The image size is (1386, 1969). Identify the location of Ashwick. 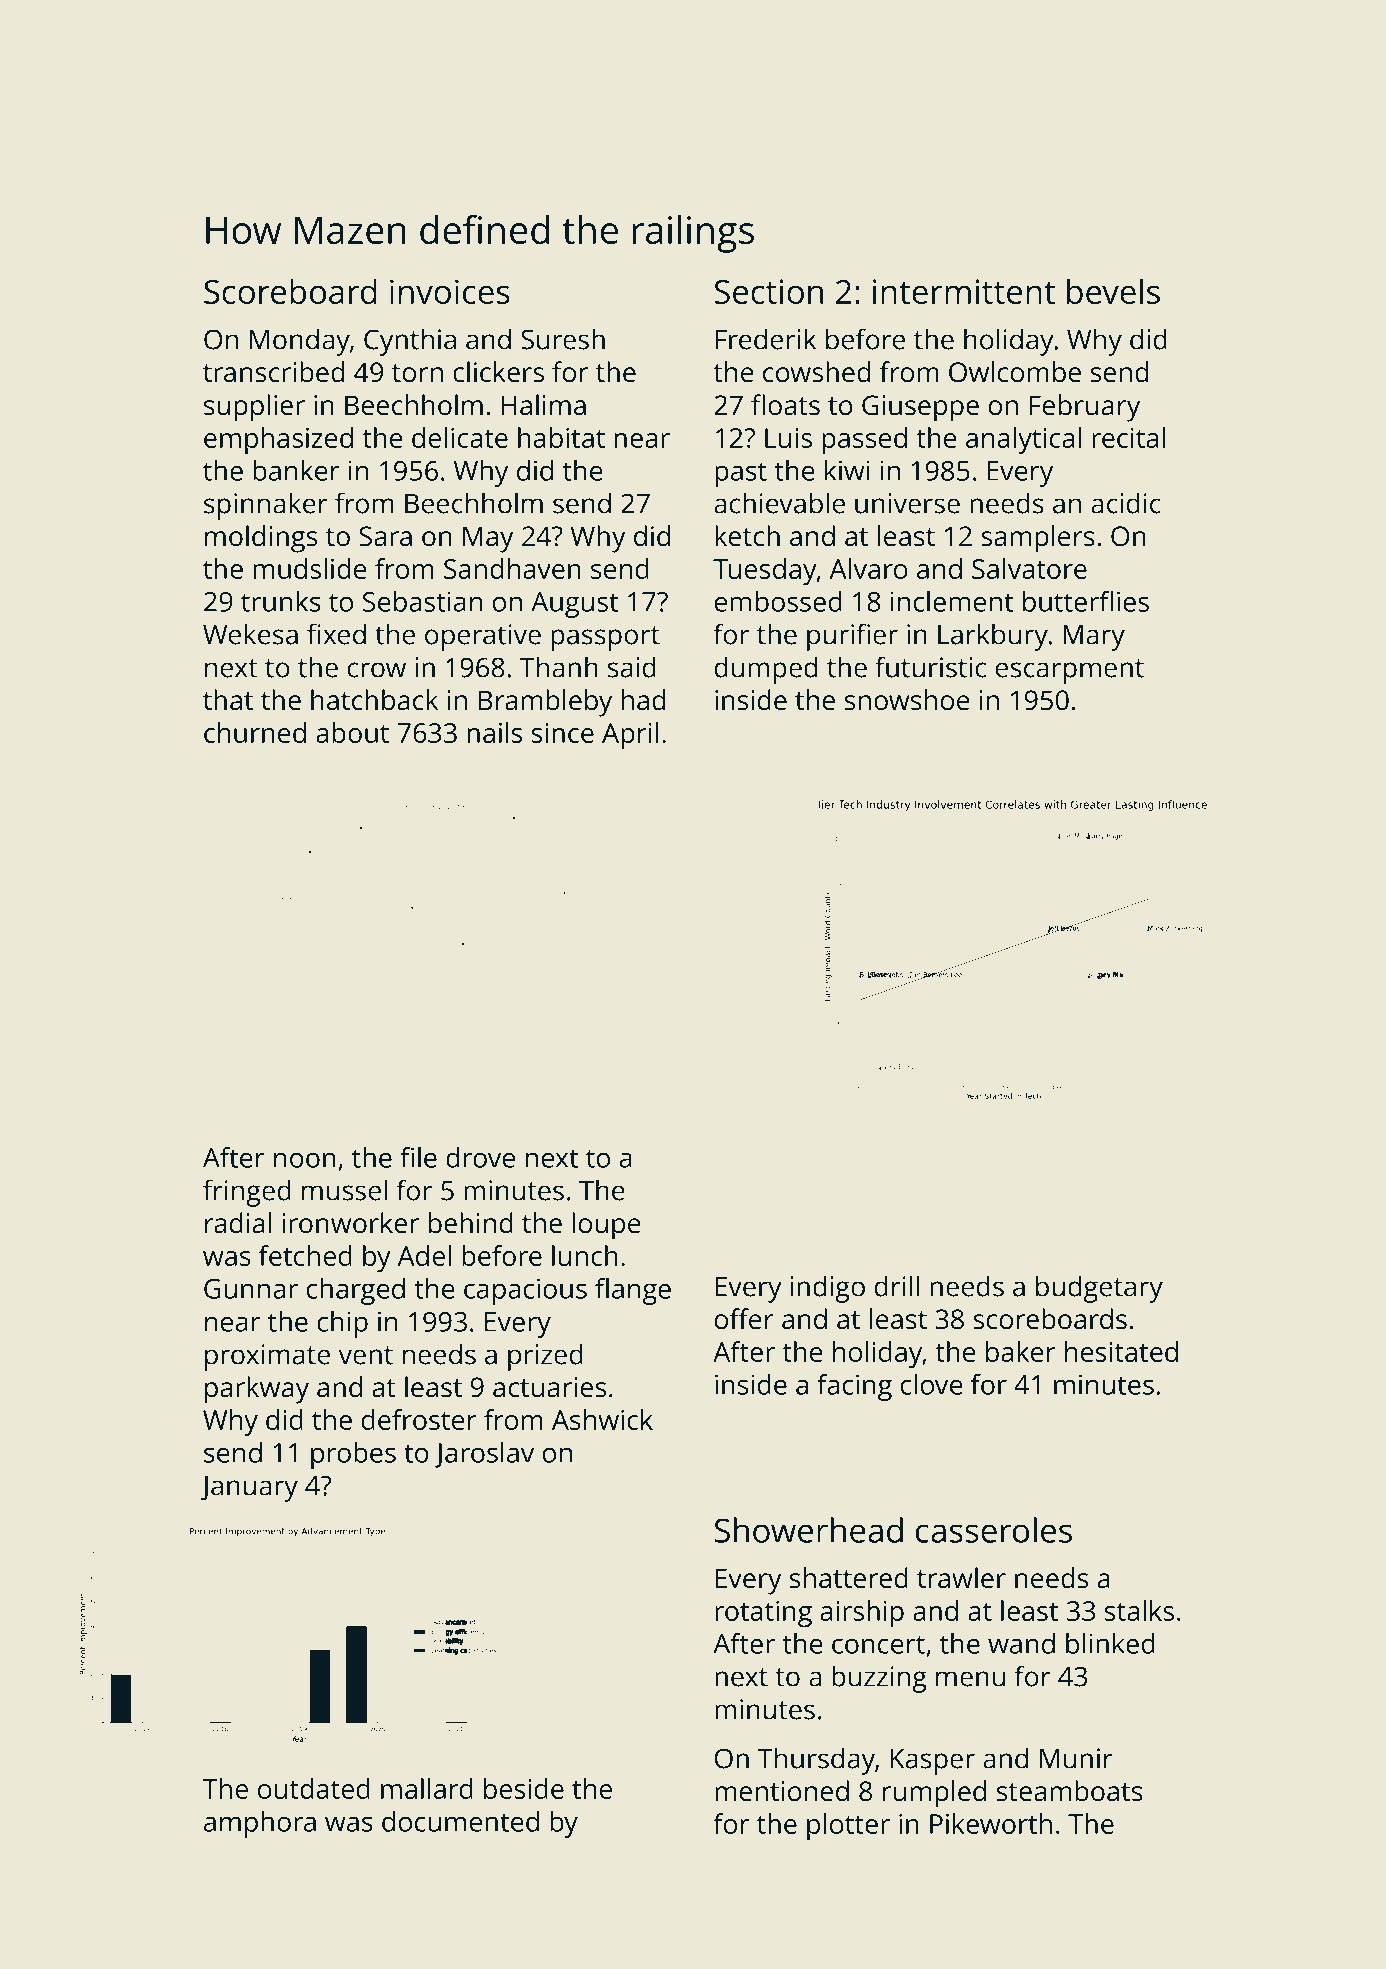
(602, 1419).
